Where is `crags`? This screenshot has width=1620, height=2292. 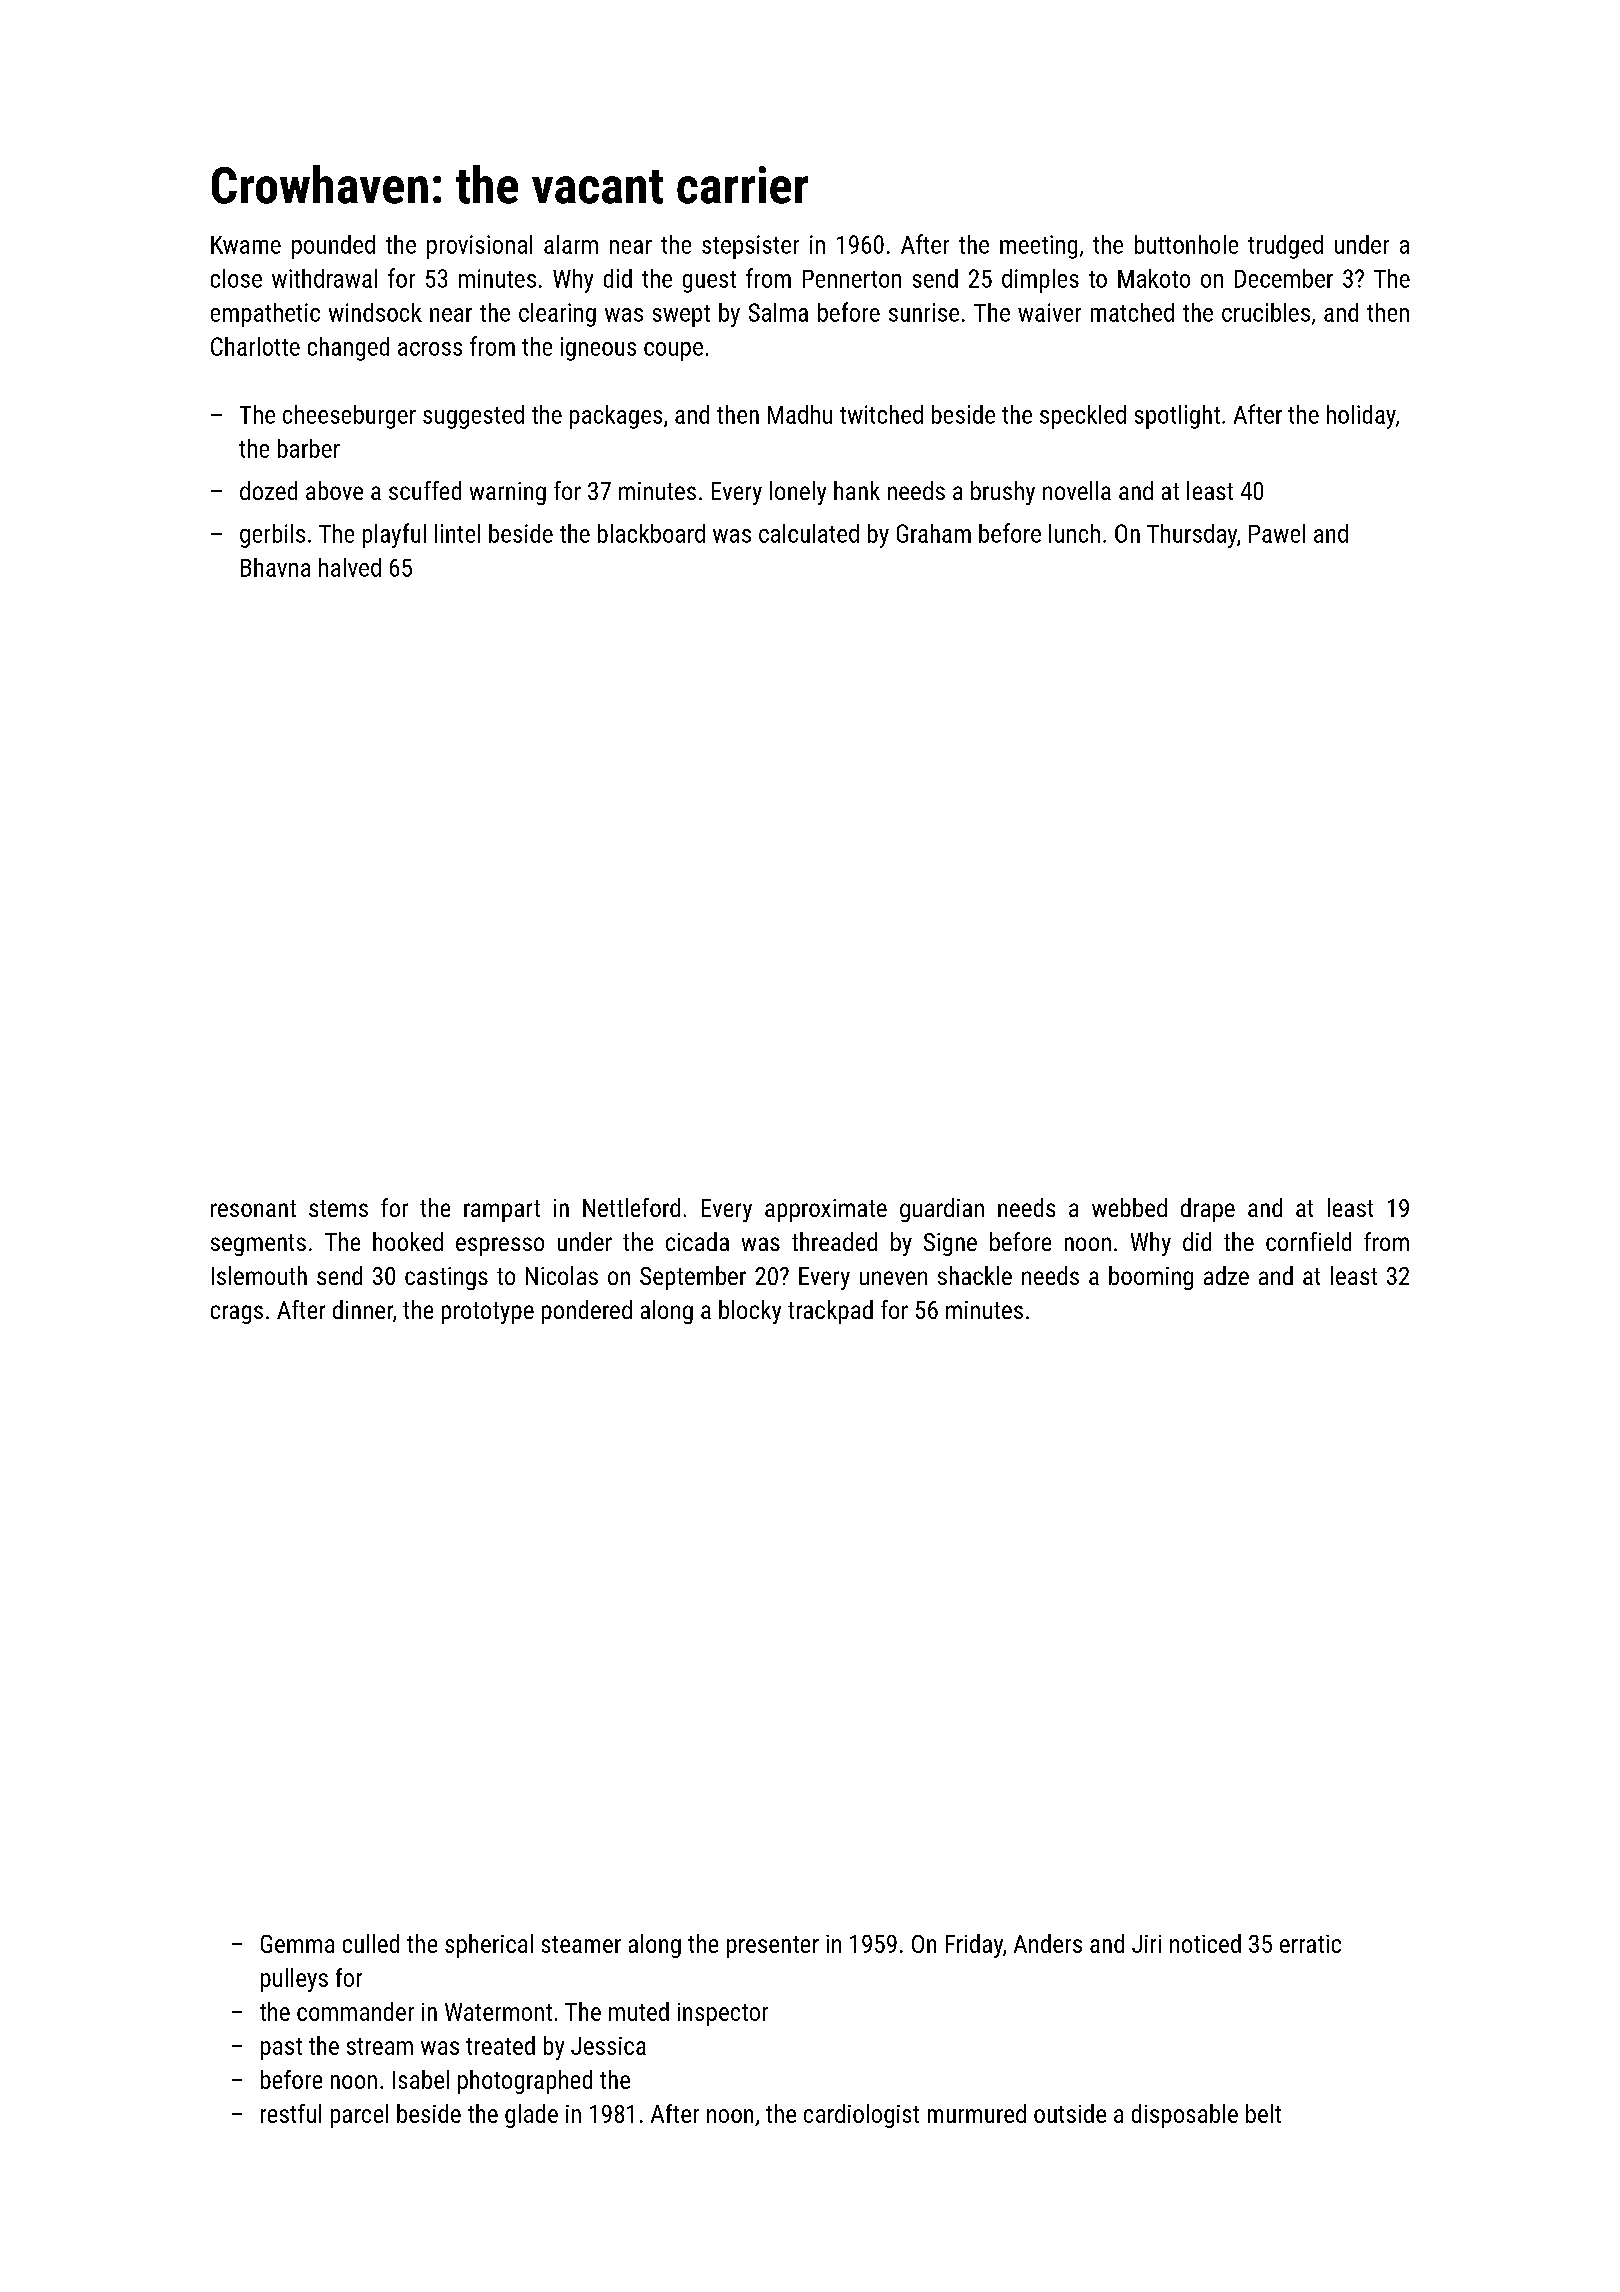 crags is located at coordinates (237, 1314).
